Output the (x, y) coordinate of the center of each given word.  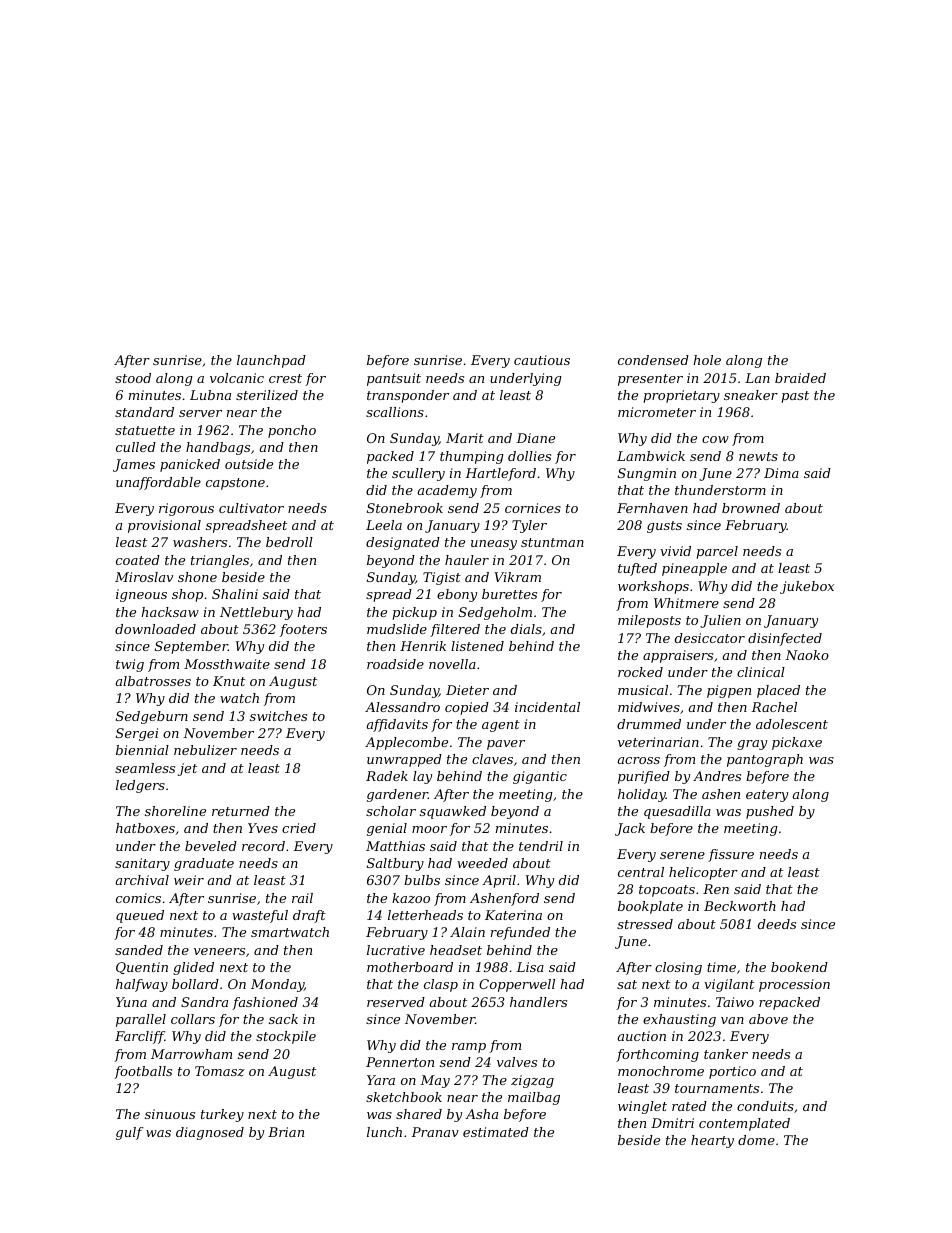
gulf (129, 1133)
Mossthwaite (227, 664)
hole (707, 360)
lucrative (396, 950)
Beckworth (740, 906)
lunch (384, 1132)
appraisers (678, 656)
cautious (542, 360)
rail (302, 898)
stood (133, 378)
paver (506, 745)
